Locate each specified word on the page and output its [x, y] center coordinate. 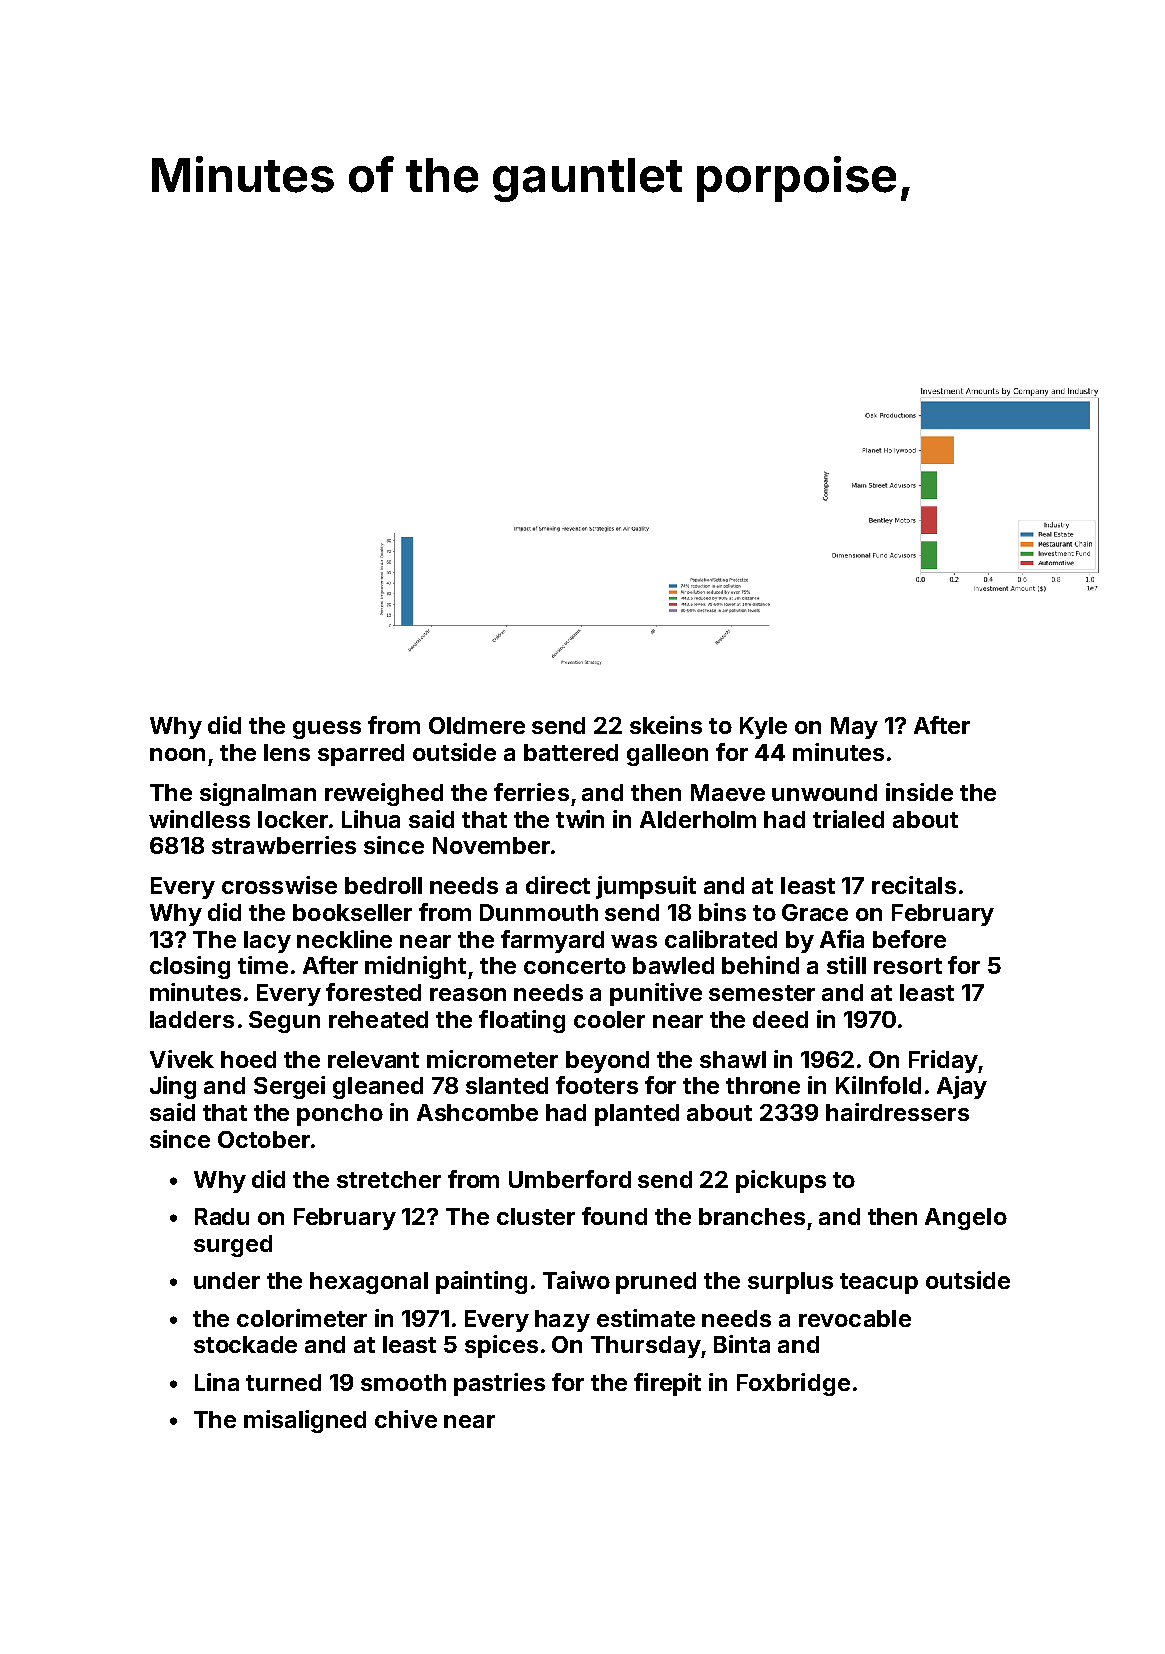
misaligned [305, 1421]
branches [752, 1216]
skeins [666, 725]
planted [637, 1115]
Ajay [962, 1087]
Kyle [763, 728]
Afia [842, 939]
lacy [267, 942]
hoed [248, 1059]
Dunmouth [539, 912]
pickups [781, 1181]
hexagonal [369, 1283]
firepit [667, 1384]
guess [327, 730]
